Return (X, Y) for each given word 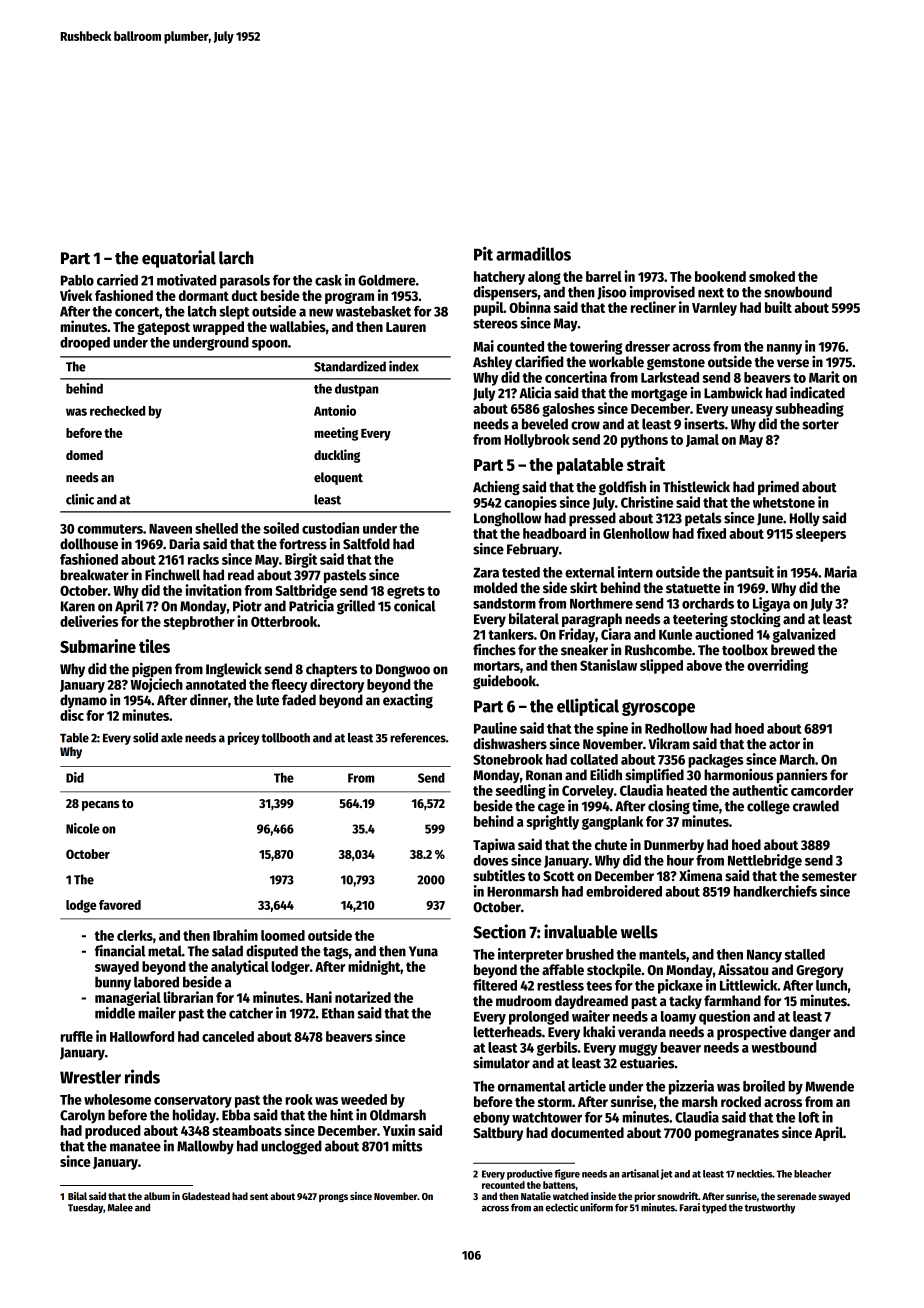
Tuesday (85, 1208)
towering (596, 347)
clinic (80, 499)
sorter (820, 425)
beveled (545, 424)
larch (236, 258)
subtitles (499, 875)
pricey (244, 738)
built (778, 307)
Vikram (669, 744)
